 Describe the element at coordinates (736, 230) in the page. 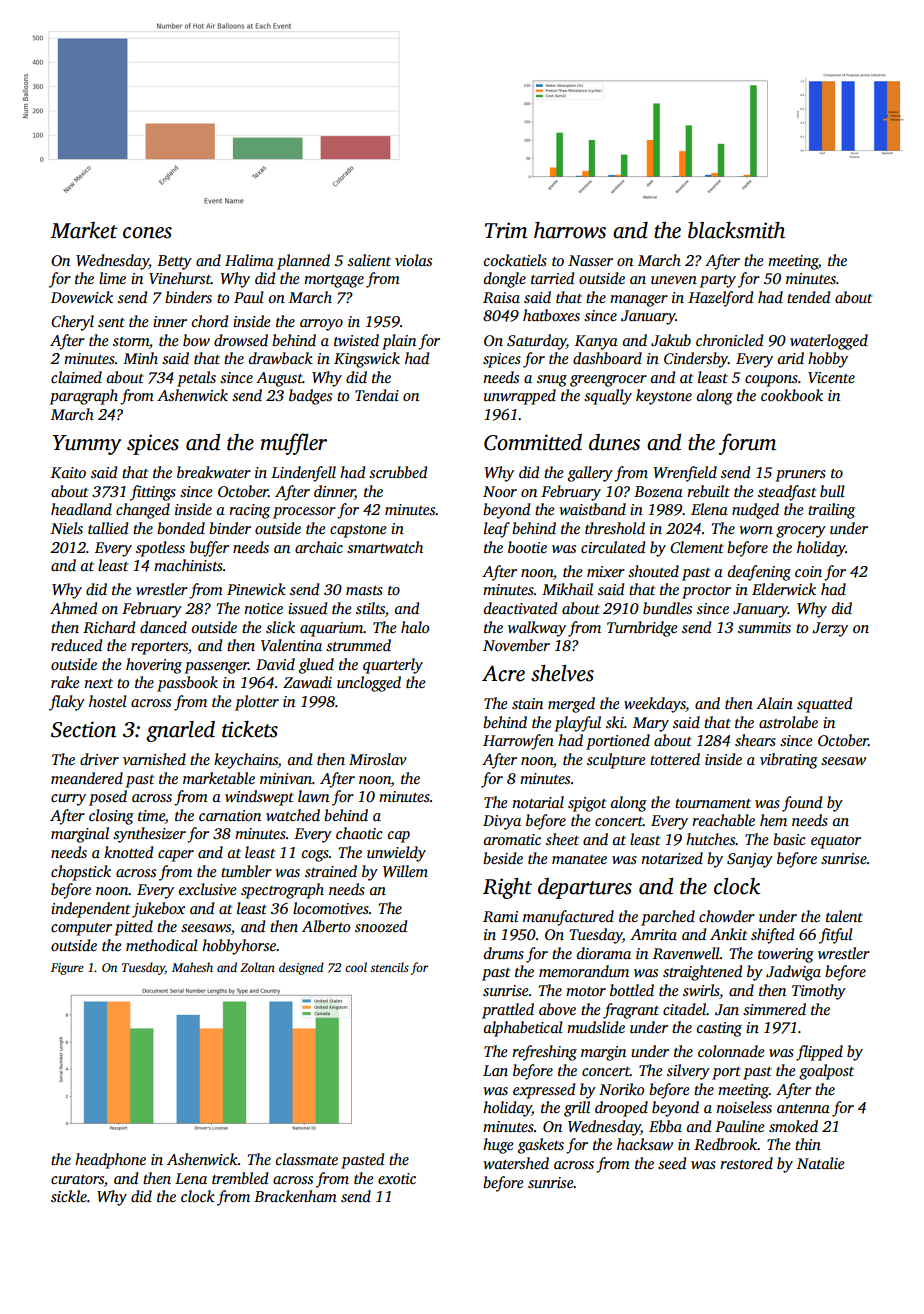

I see `blacksmith` at that location.
